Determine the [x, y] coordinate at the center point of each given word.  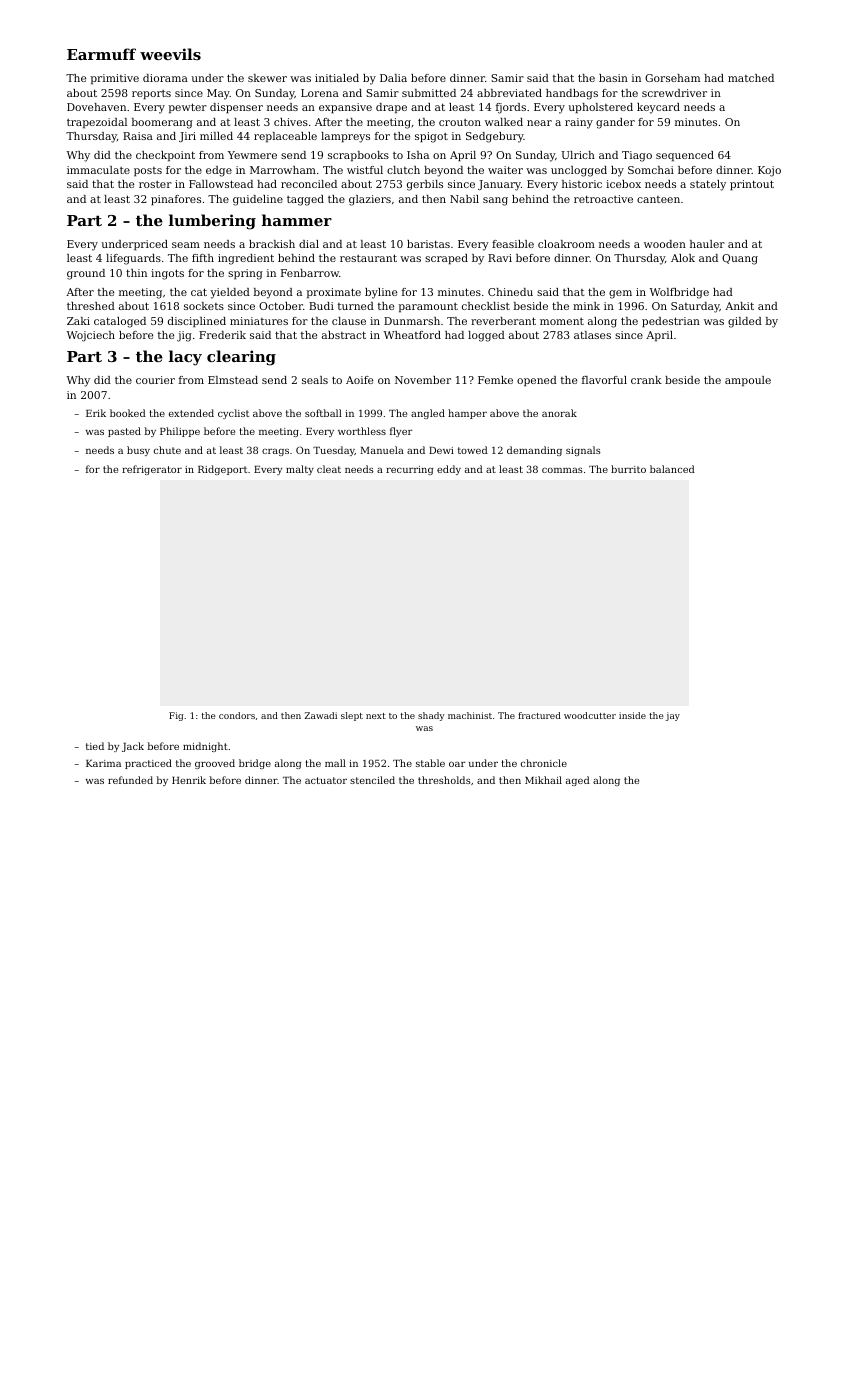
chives [291, 122]
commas [562, 470]
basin [613, 78]
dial [309, 244]
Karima [103, 763]
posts [148, 171]
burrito [628, 469]
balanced [672, 469]
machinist [470, 715]
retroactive [603, 199]
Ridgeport [222, 470]
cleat [329, 469]
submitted [429, 93]
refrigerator [152, 470]
